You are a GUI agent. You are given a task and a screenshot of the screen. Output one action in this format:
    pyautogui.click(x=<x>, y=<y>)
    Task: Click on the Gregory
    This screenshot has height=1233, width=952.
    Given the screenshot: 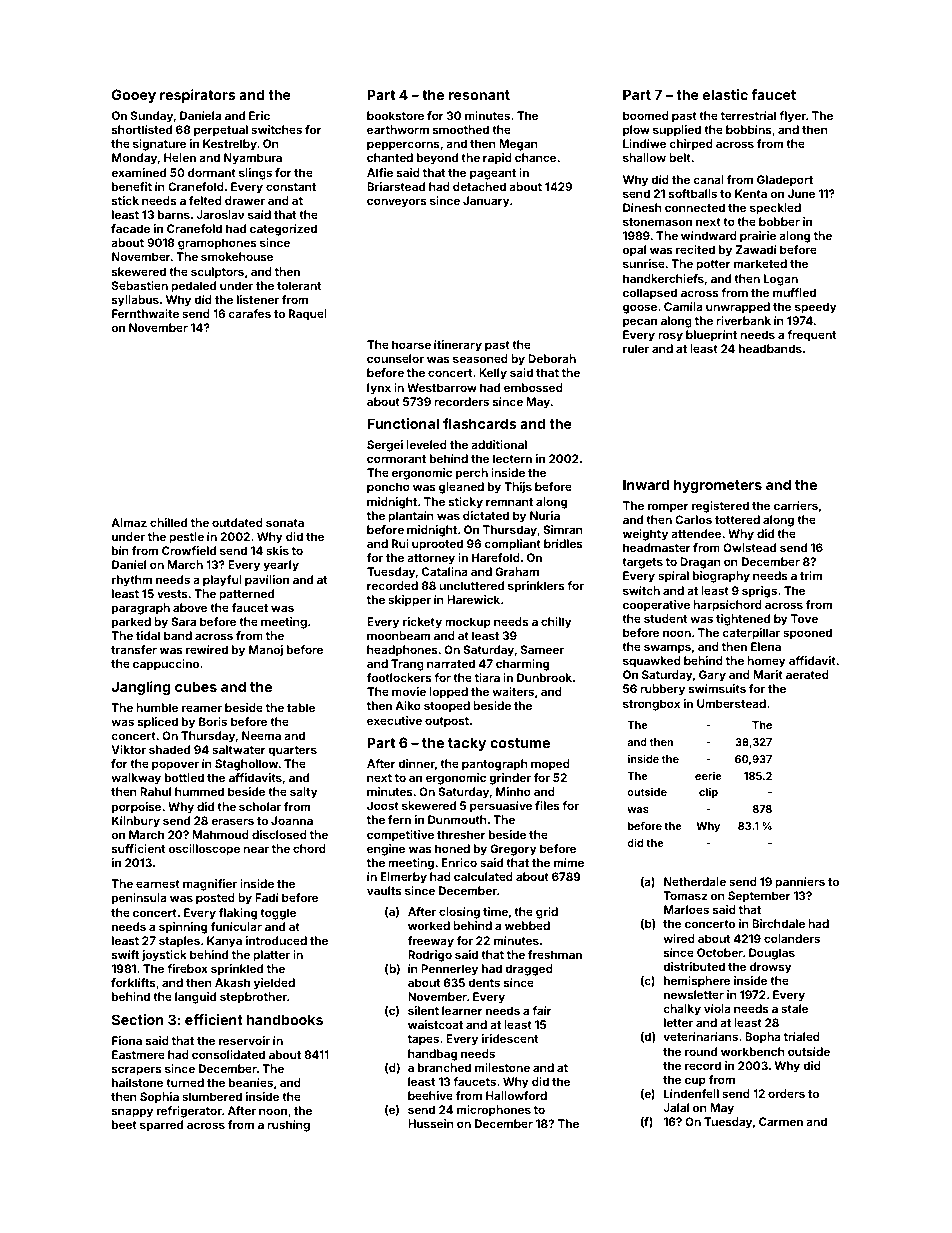 What is the action you would take?
    pyautogui.click(x=513, y=850)
